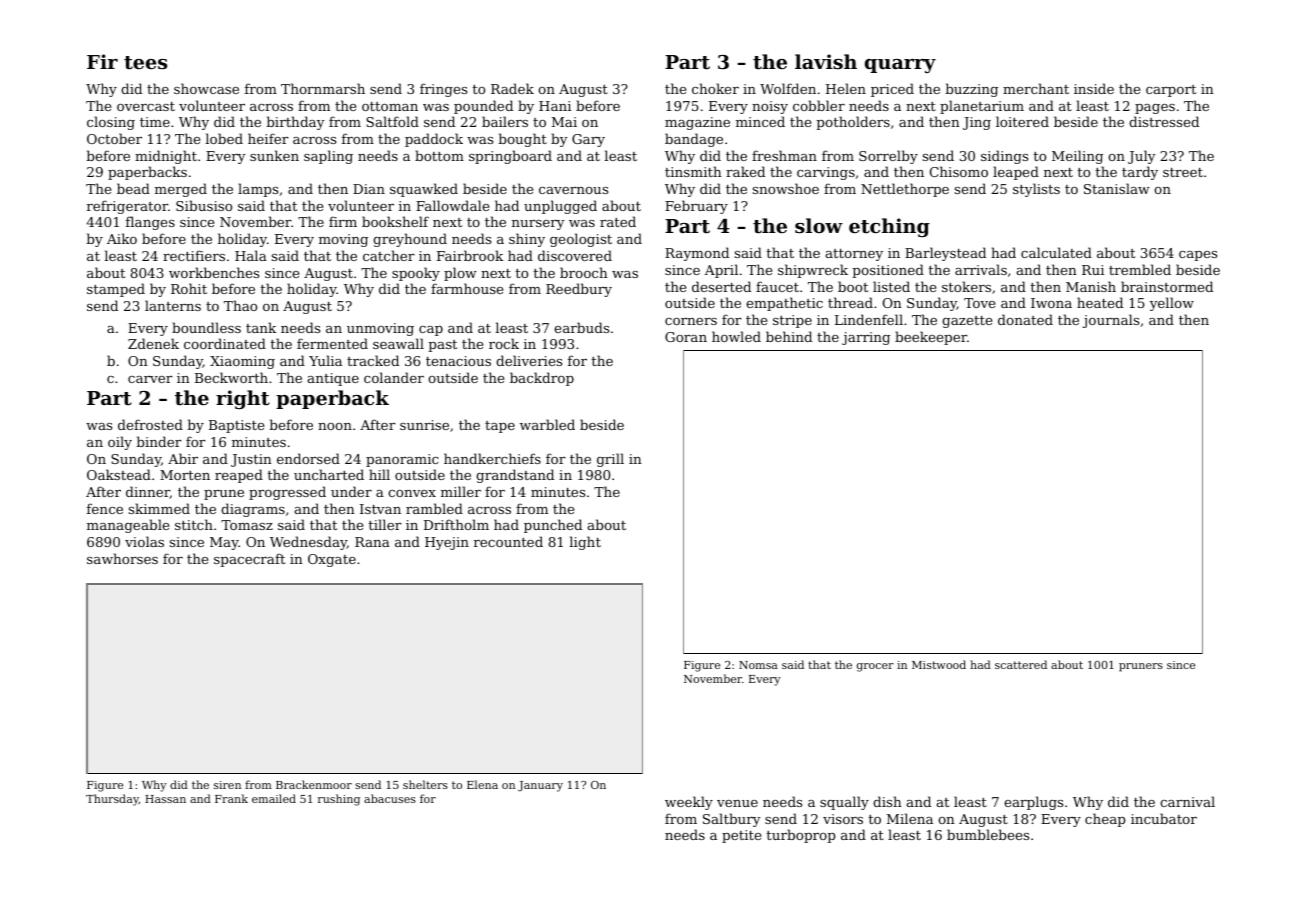 This page has width=1308, height=924. What do you see at coordinates (505, 121) in the page?
I see `bailers` at bounding box center [505, 121].
